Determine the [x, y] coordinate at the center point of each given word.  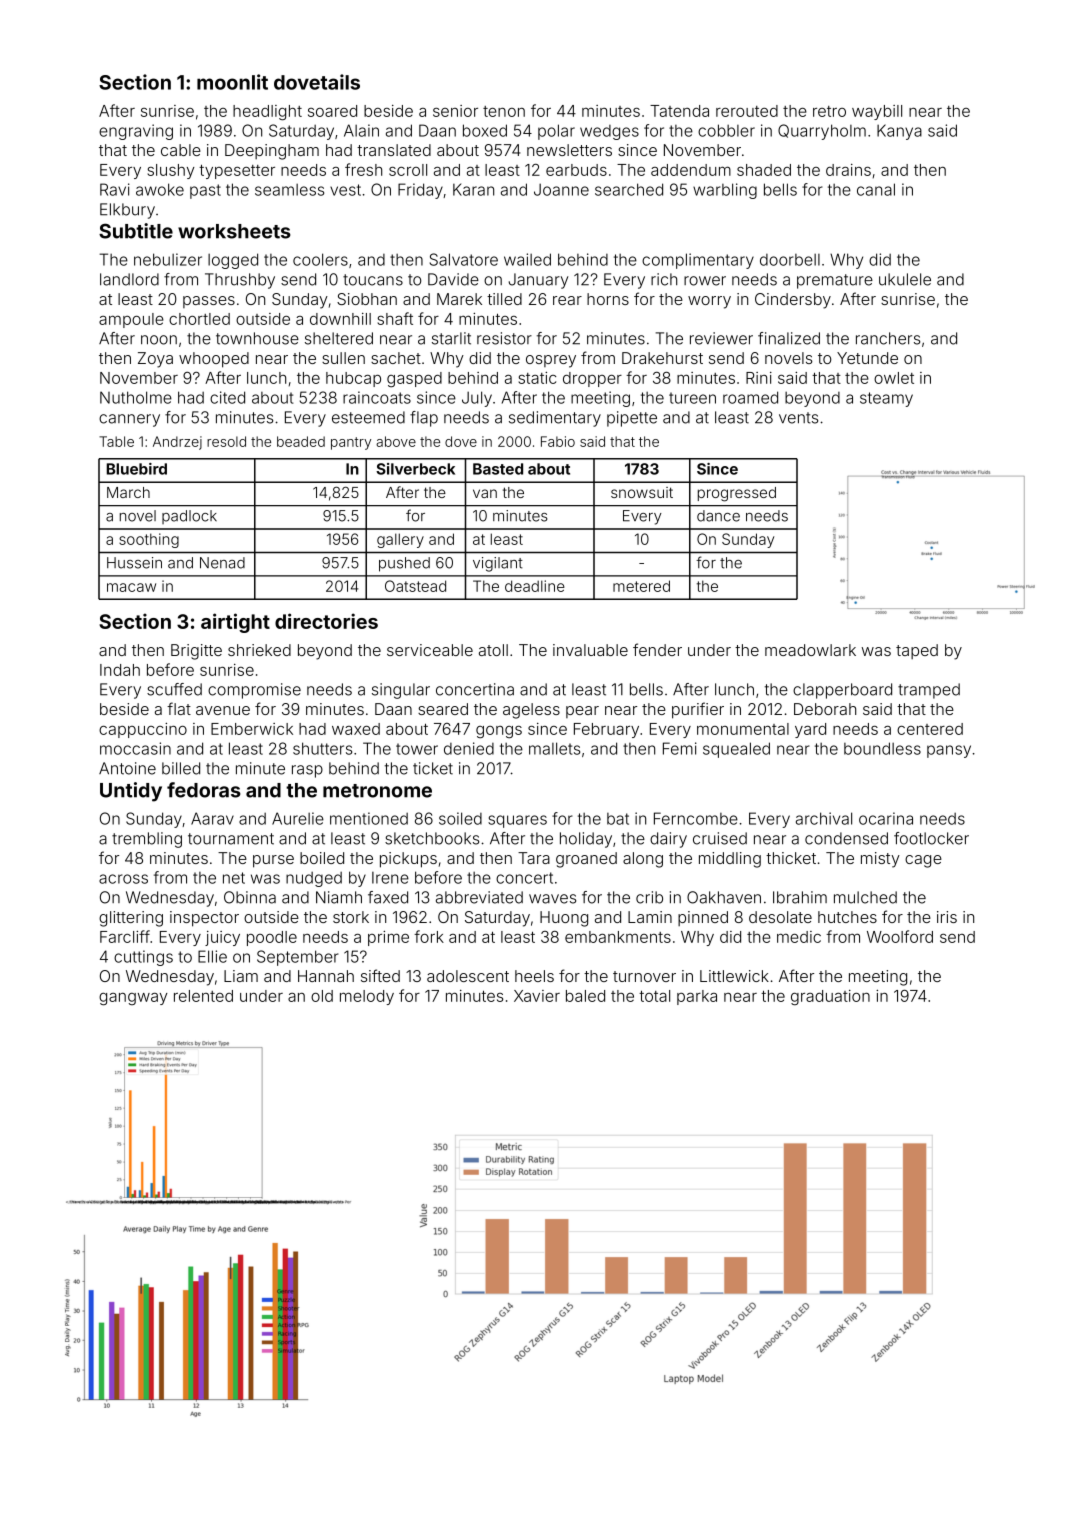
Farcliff [125, 936]
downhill [340, 319]
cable [181, 150]
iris [947, 917]
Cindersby [793, 301]
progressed [737, 494]
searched [629, 189]
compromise [254, 691]
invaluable [590, 650]
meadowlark [810, 650]
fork [429, 936]
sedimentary [555, 419]
